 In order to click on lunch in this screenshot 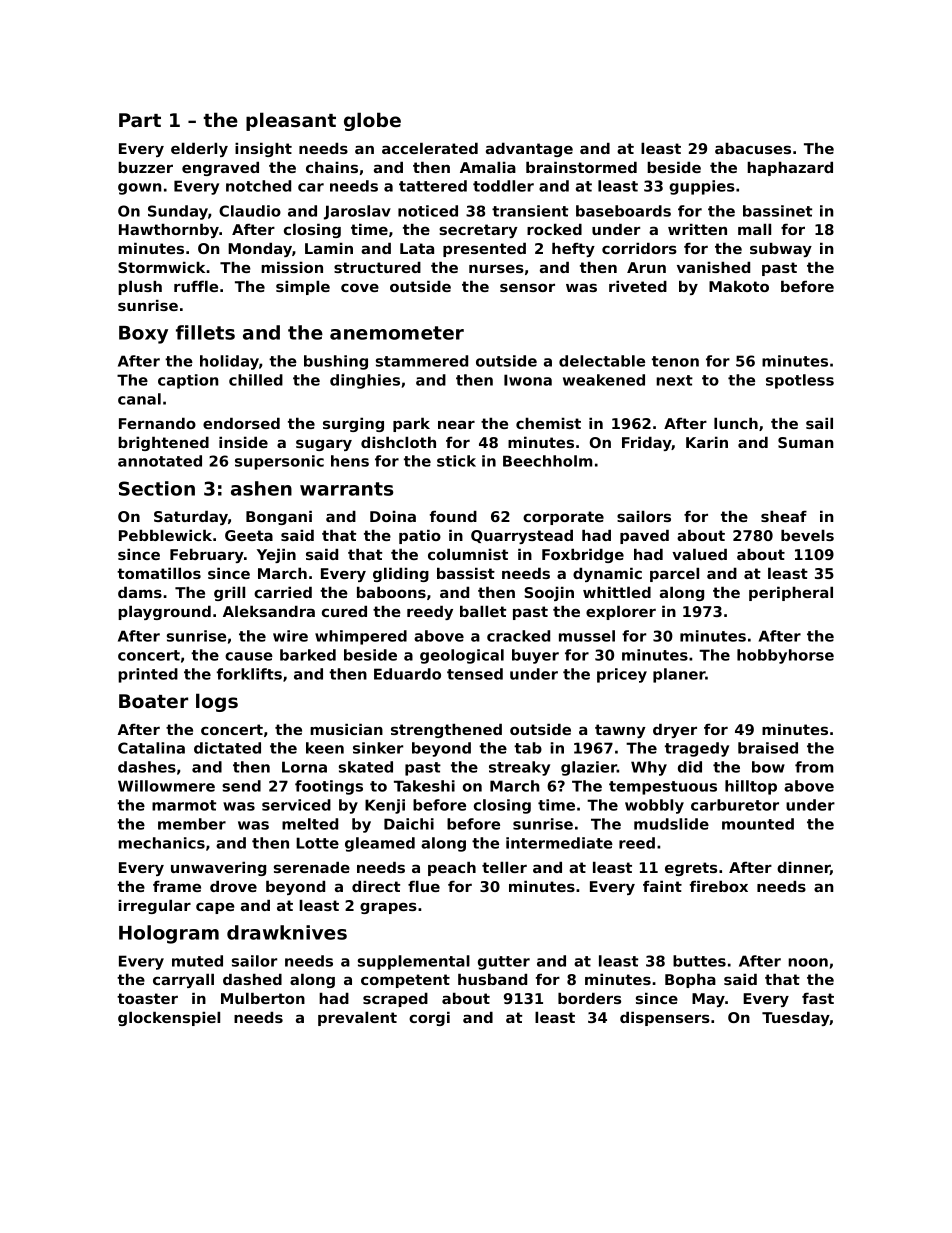, I will do `click(736, 423)`.
